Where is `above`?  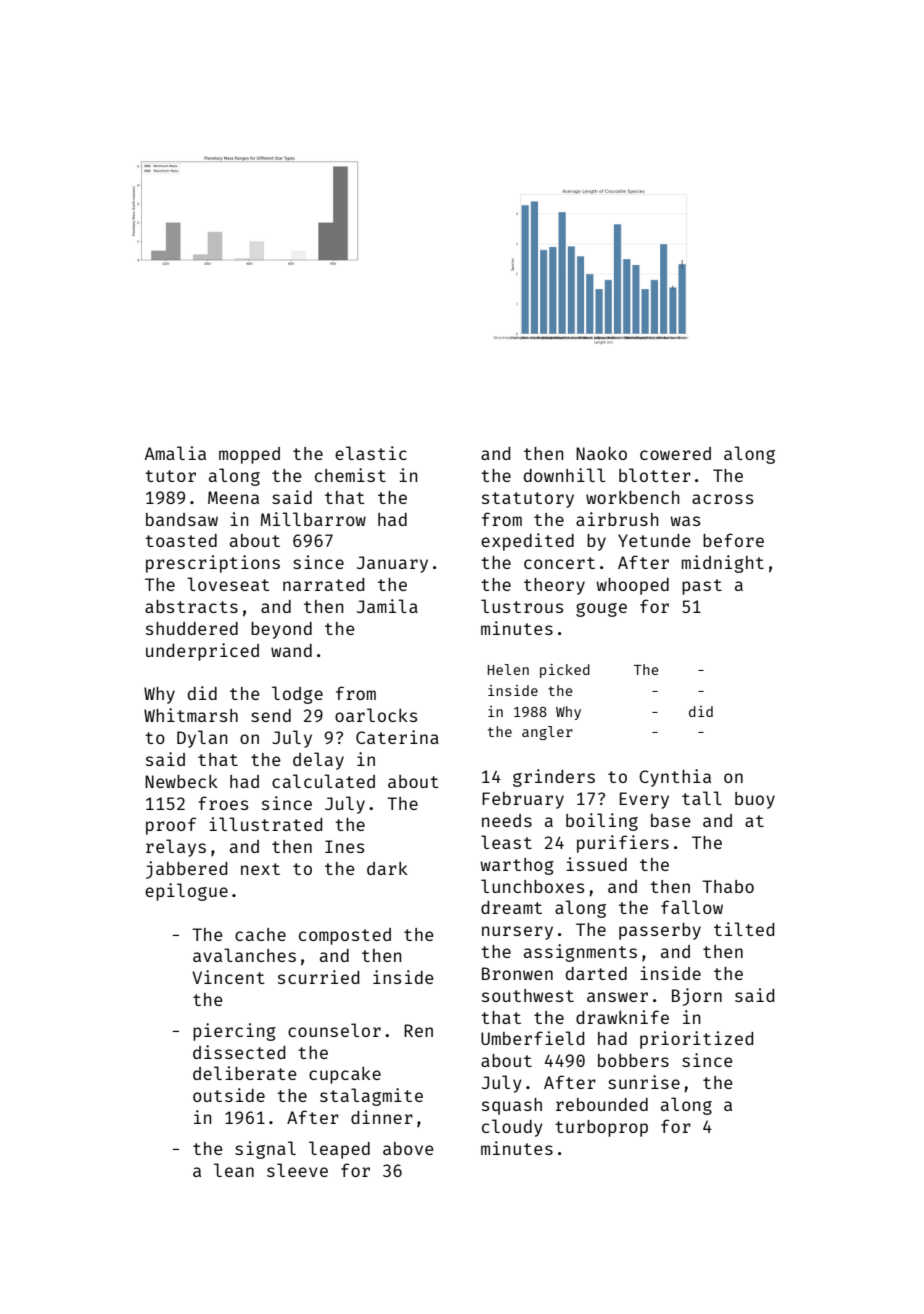 above is located at coordinates (408, 1148).
